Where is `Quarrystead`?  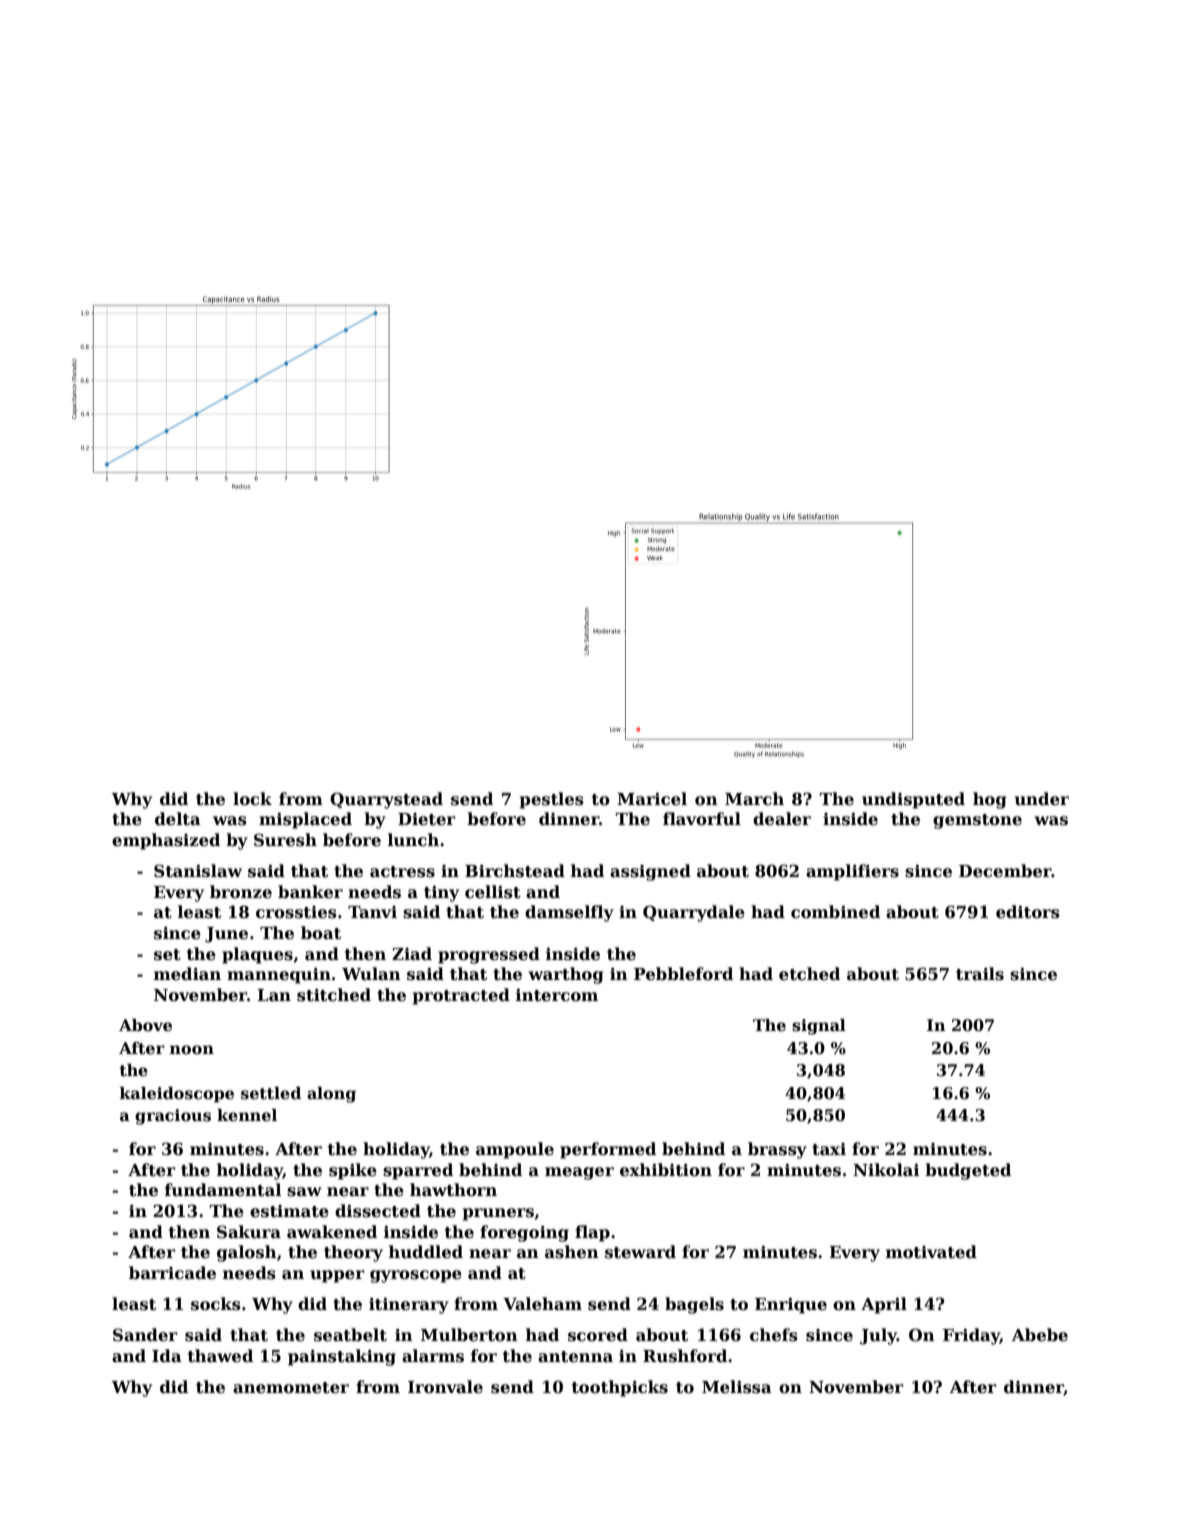
Quarrystead is located at coordinates (386, 800).
